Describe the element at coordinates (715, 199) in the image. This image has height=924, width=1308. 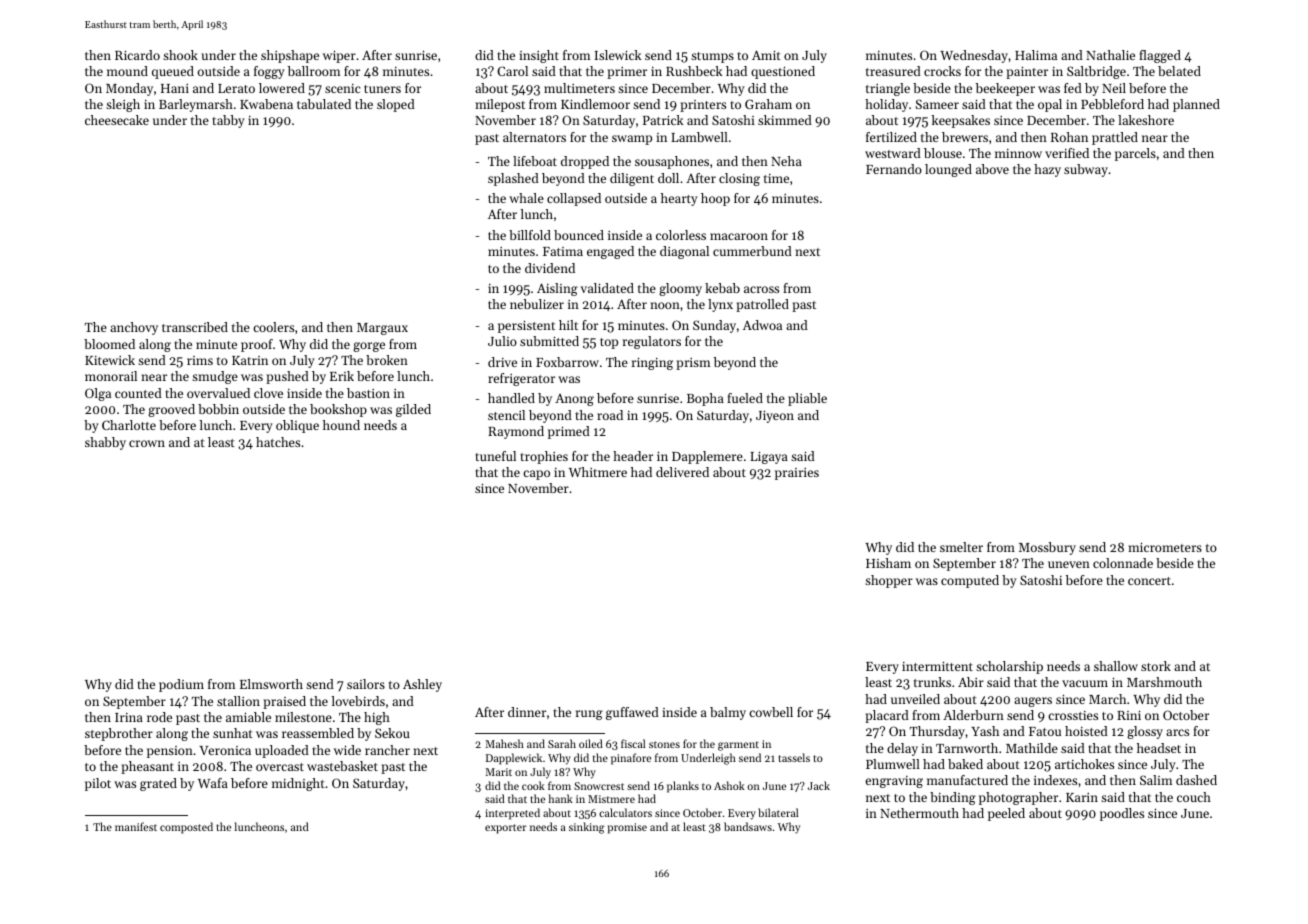
I see `hoop` at that location.
